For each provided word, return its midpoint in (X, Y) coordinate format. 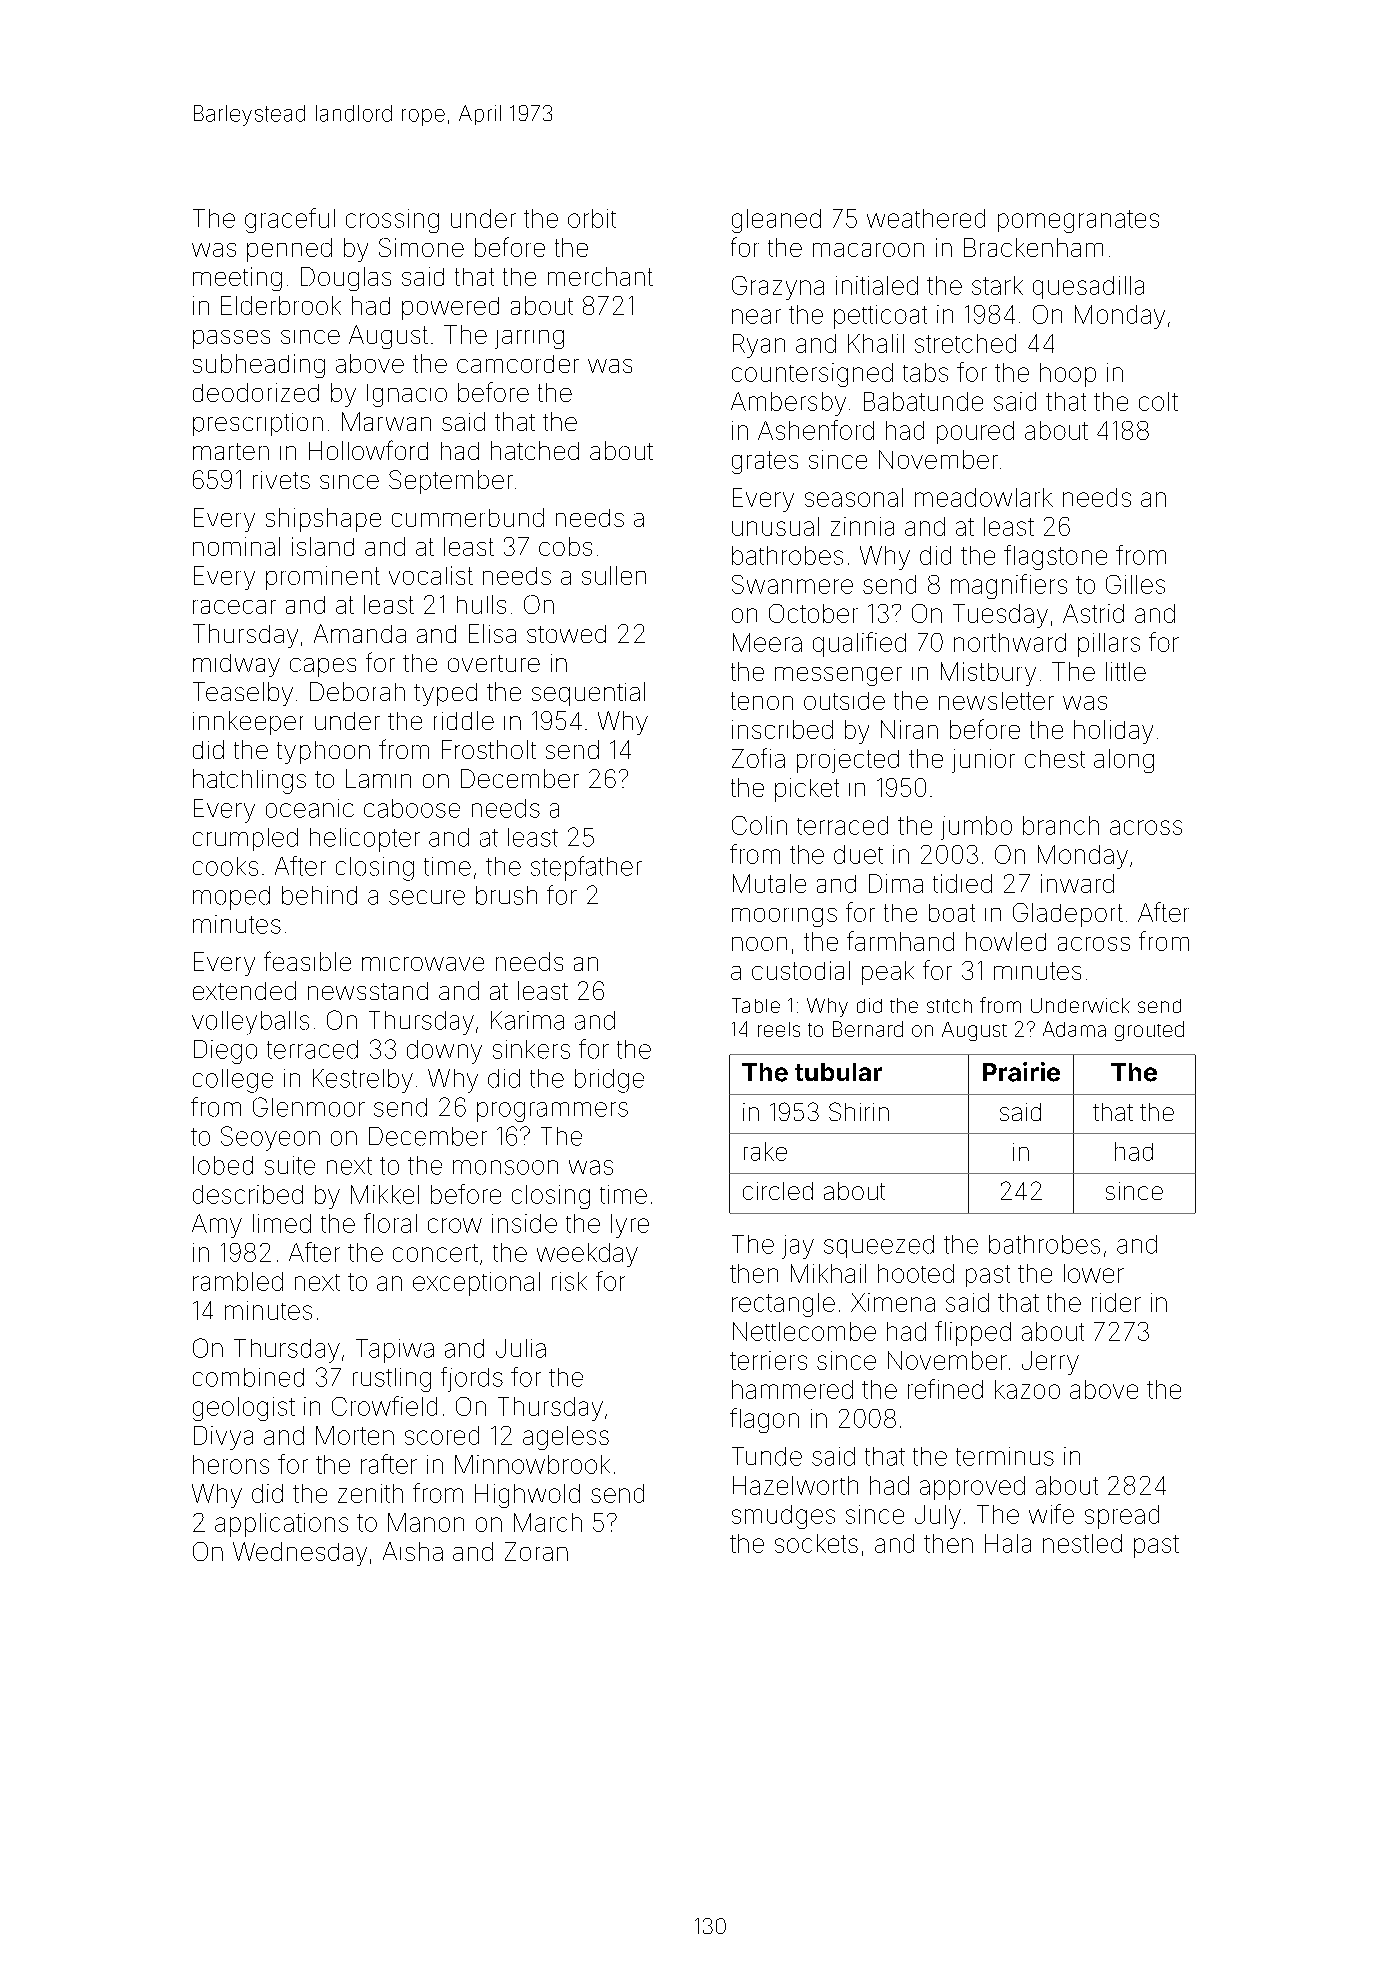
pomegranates (1078, 221)
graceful (290, 220)
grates (765, 462)
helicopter (365, 840)
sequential (588, 694)
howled (1006, 941)
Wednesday (300, 1554)
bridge (609, 1081)
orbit (592, 218)
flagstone (1055, 557)
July (938, 1517)
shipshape (323, 520)
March (548, 1522)
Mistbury (988, 674)
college (233, 1081)
